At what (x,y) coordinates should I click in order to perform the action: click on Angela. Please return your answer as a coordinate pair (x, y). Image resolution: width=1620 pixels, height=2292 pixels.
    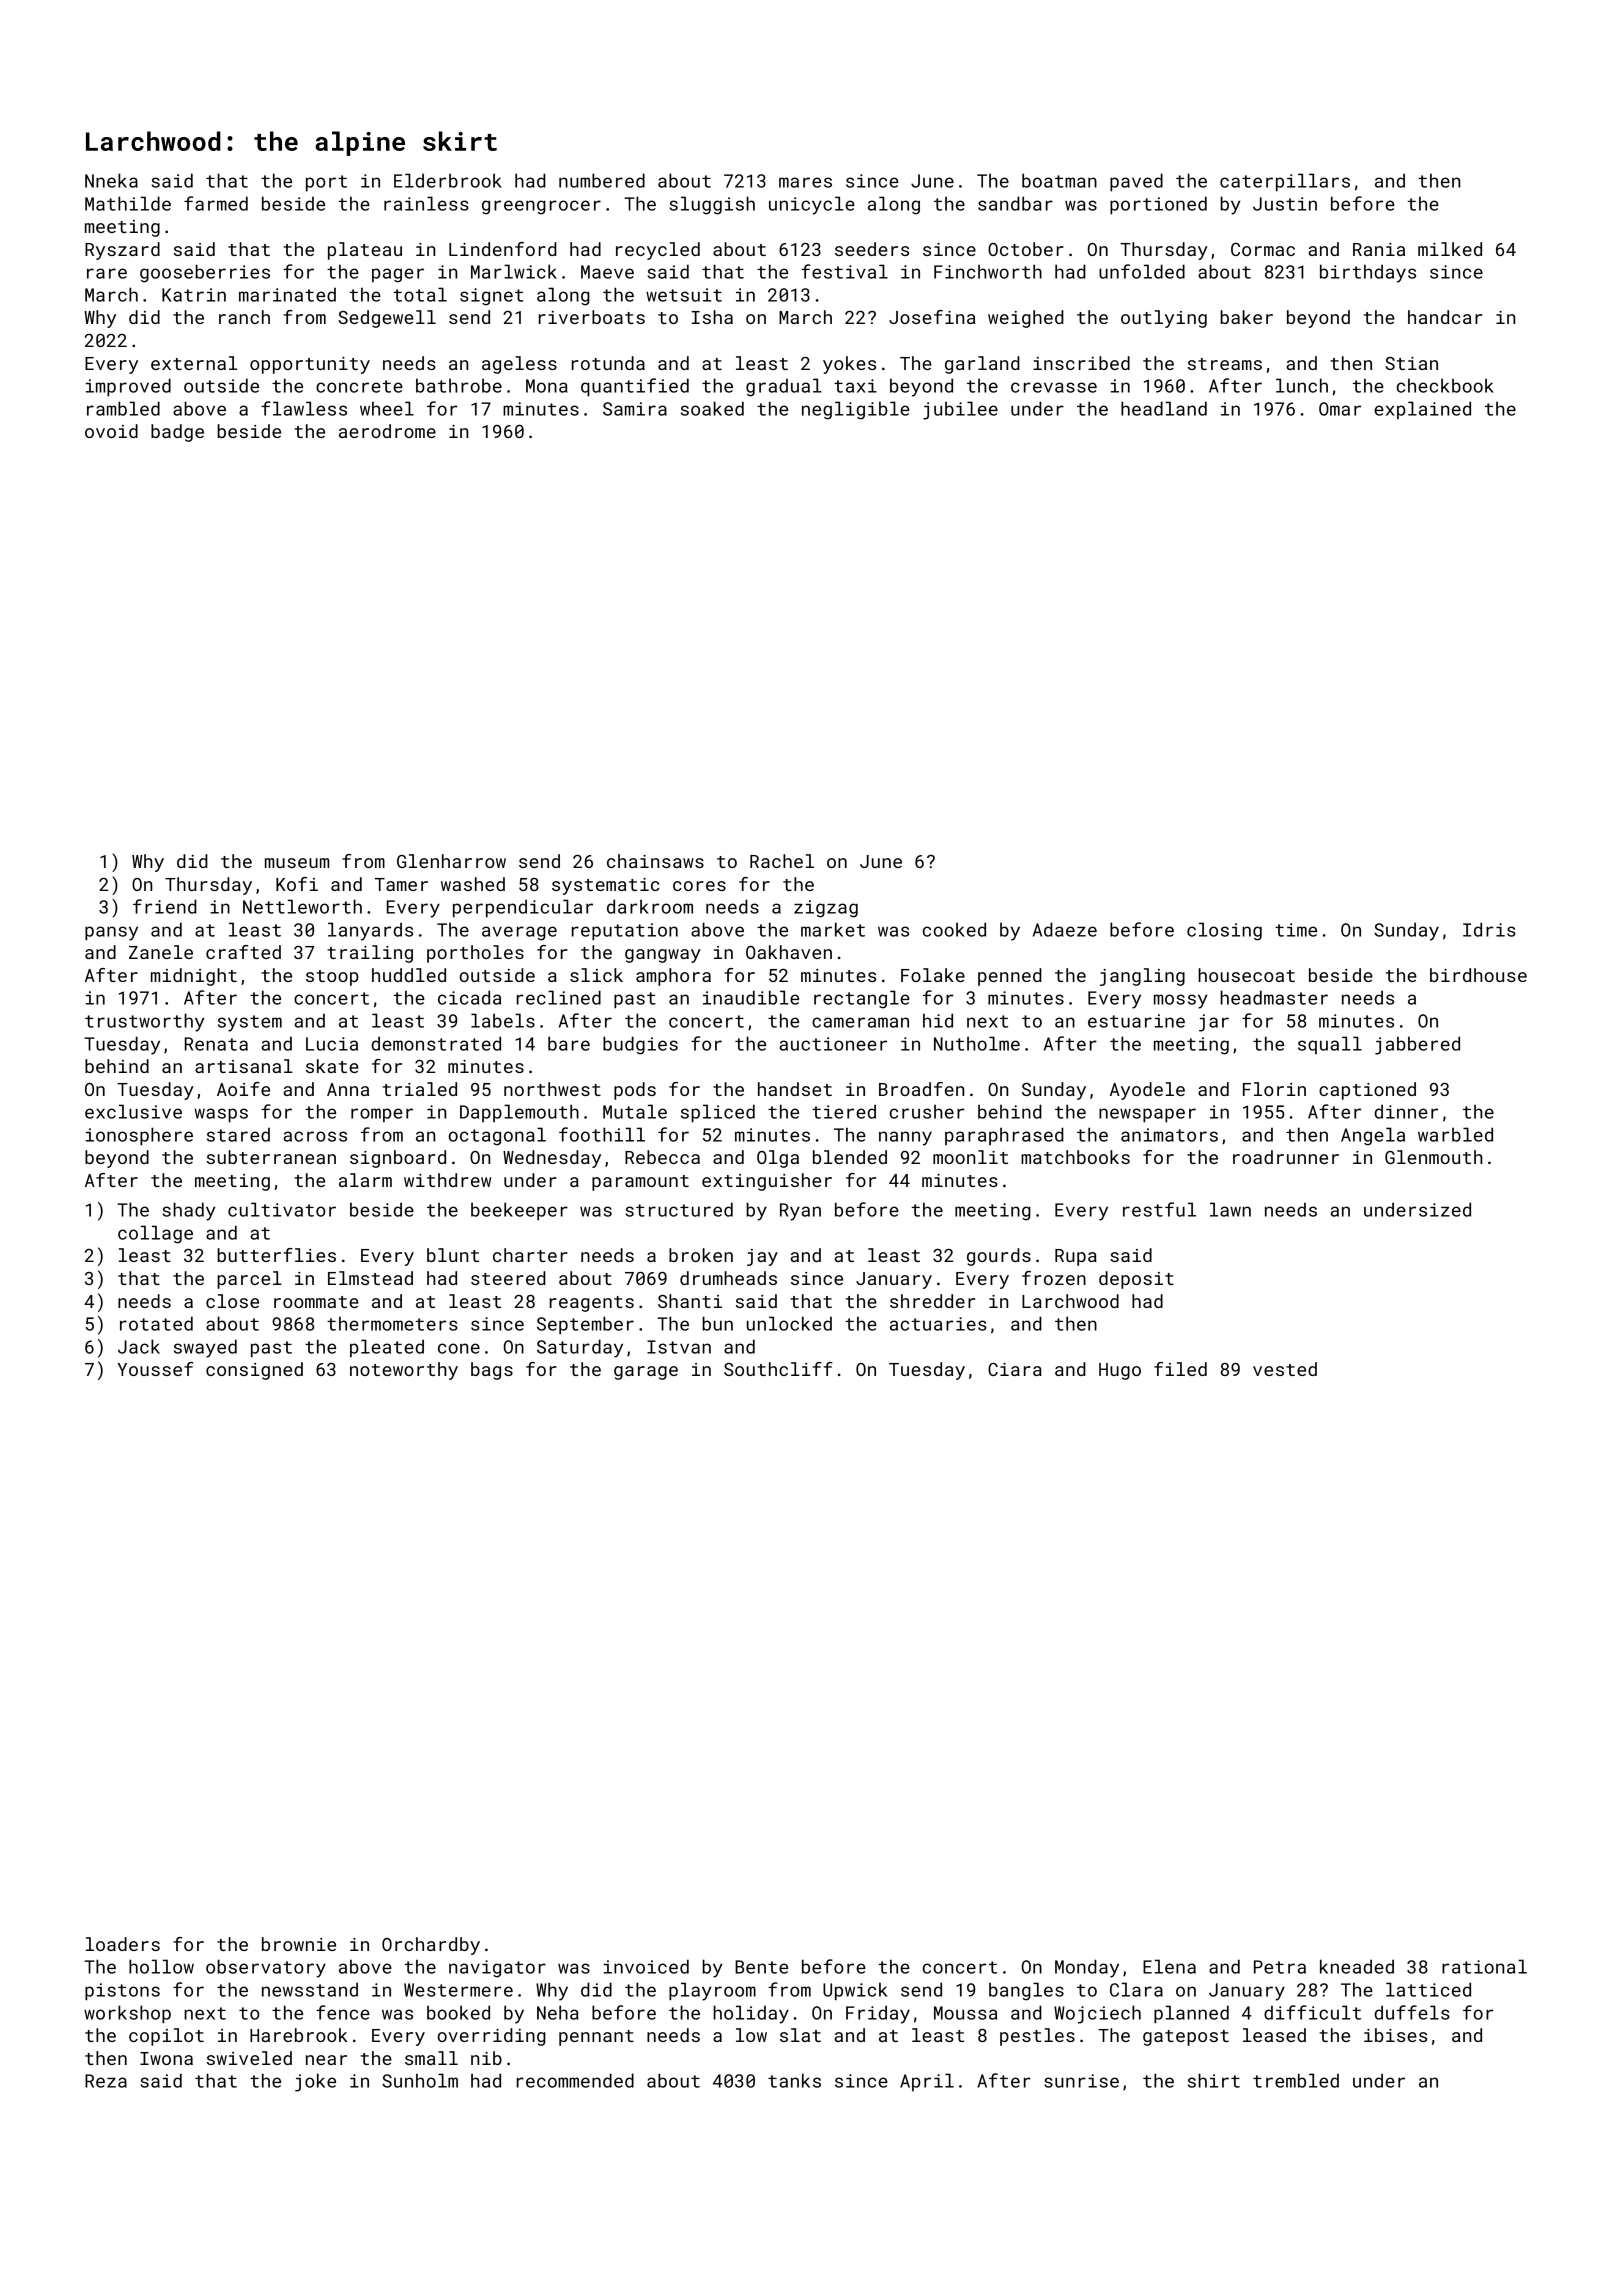
    Looking at the image, I should click on (1373, 1136).
